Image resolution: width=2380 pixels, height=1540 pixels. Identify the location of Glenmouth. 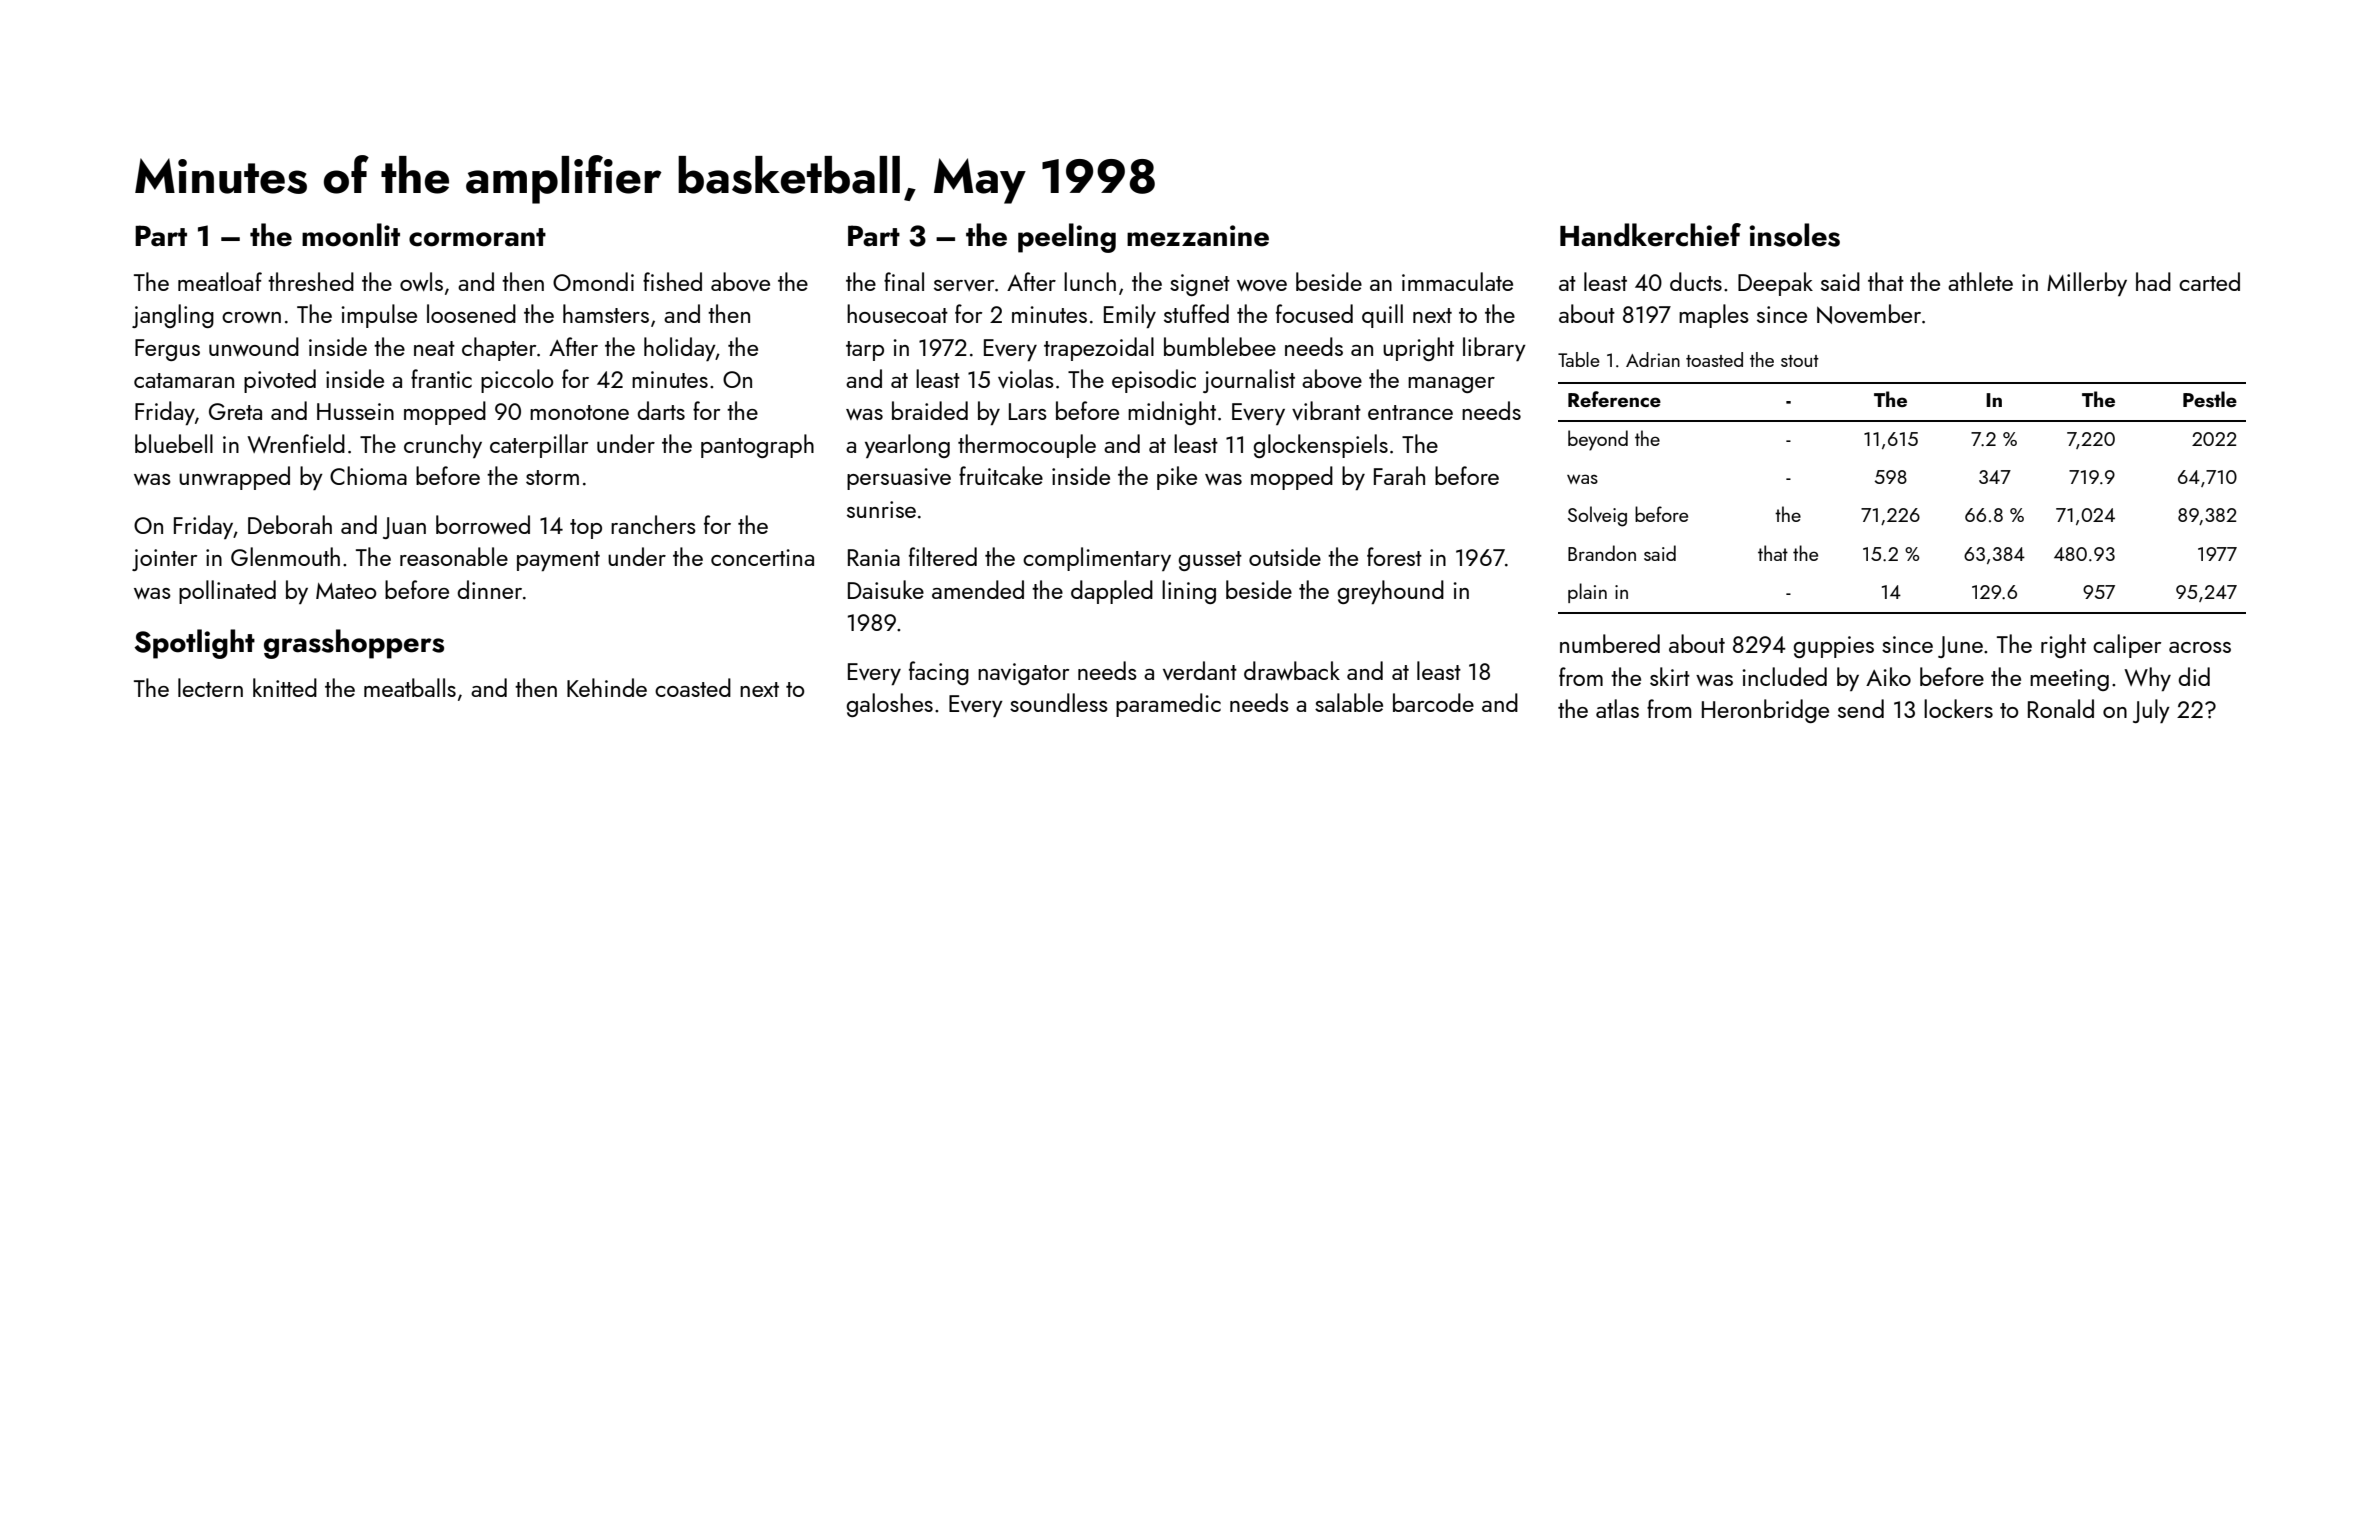
(285, 556).
